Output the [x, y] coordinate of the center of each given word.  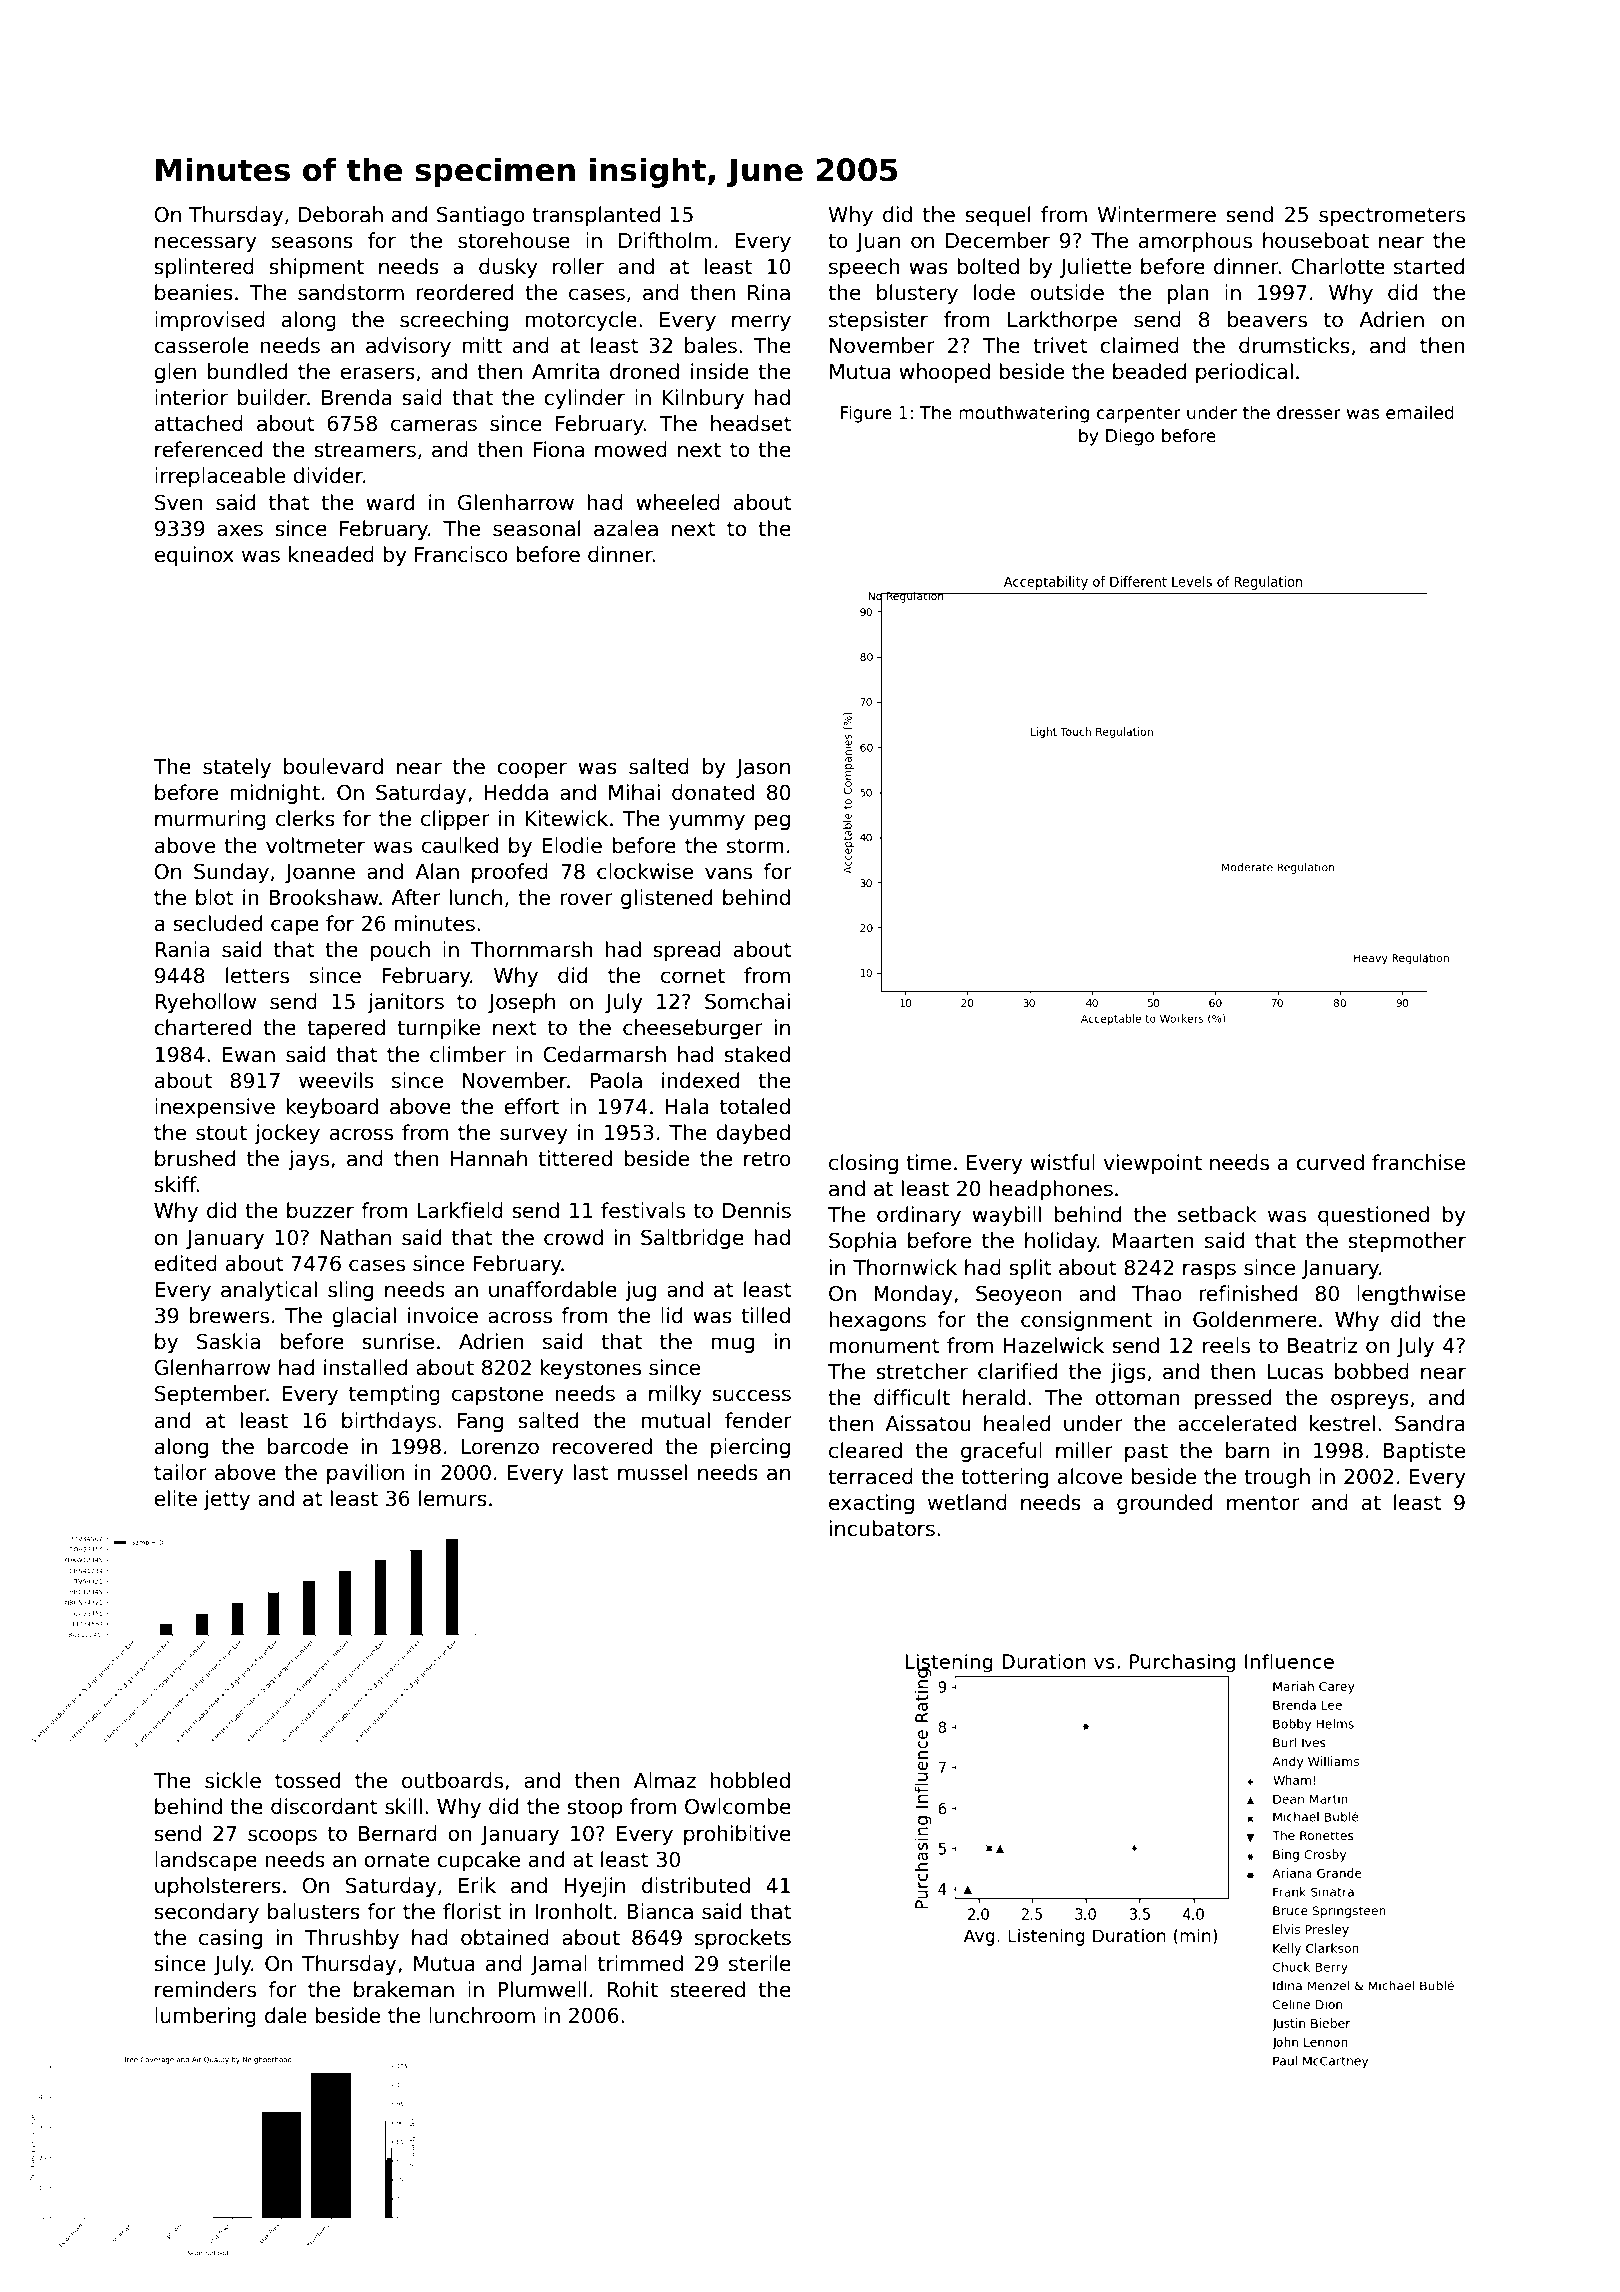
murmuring [210, 820]
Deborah [340, 214]
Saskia [228, 1341]
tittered [575, 1158]
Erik [477, 1885]
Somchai [747, 1001]
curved [1330, 1162]
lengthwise [1411, 1295]
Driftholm [665, 240]
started [1429, 266]
